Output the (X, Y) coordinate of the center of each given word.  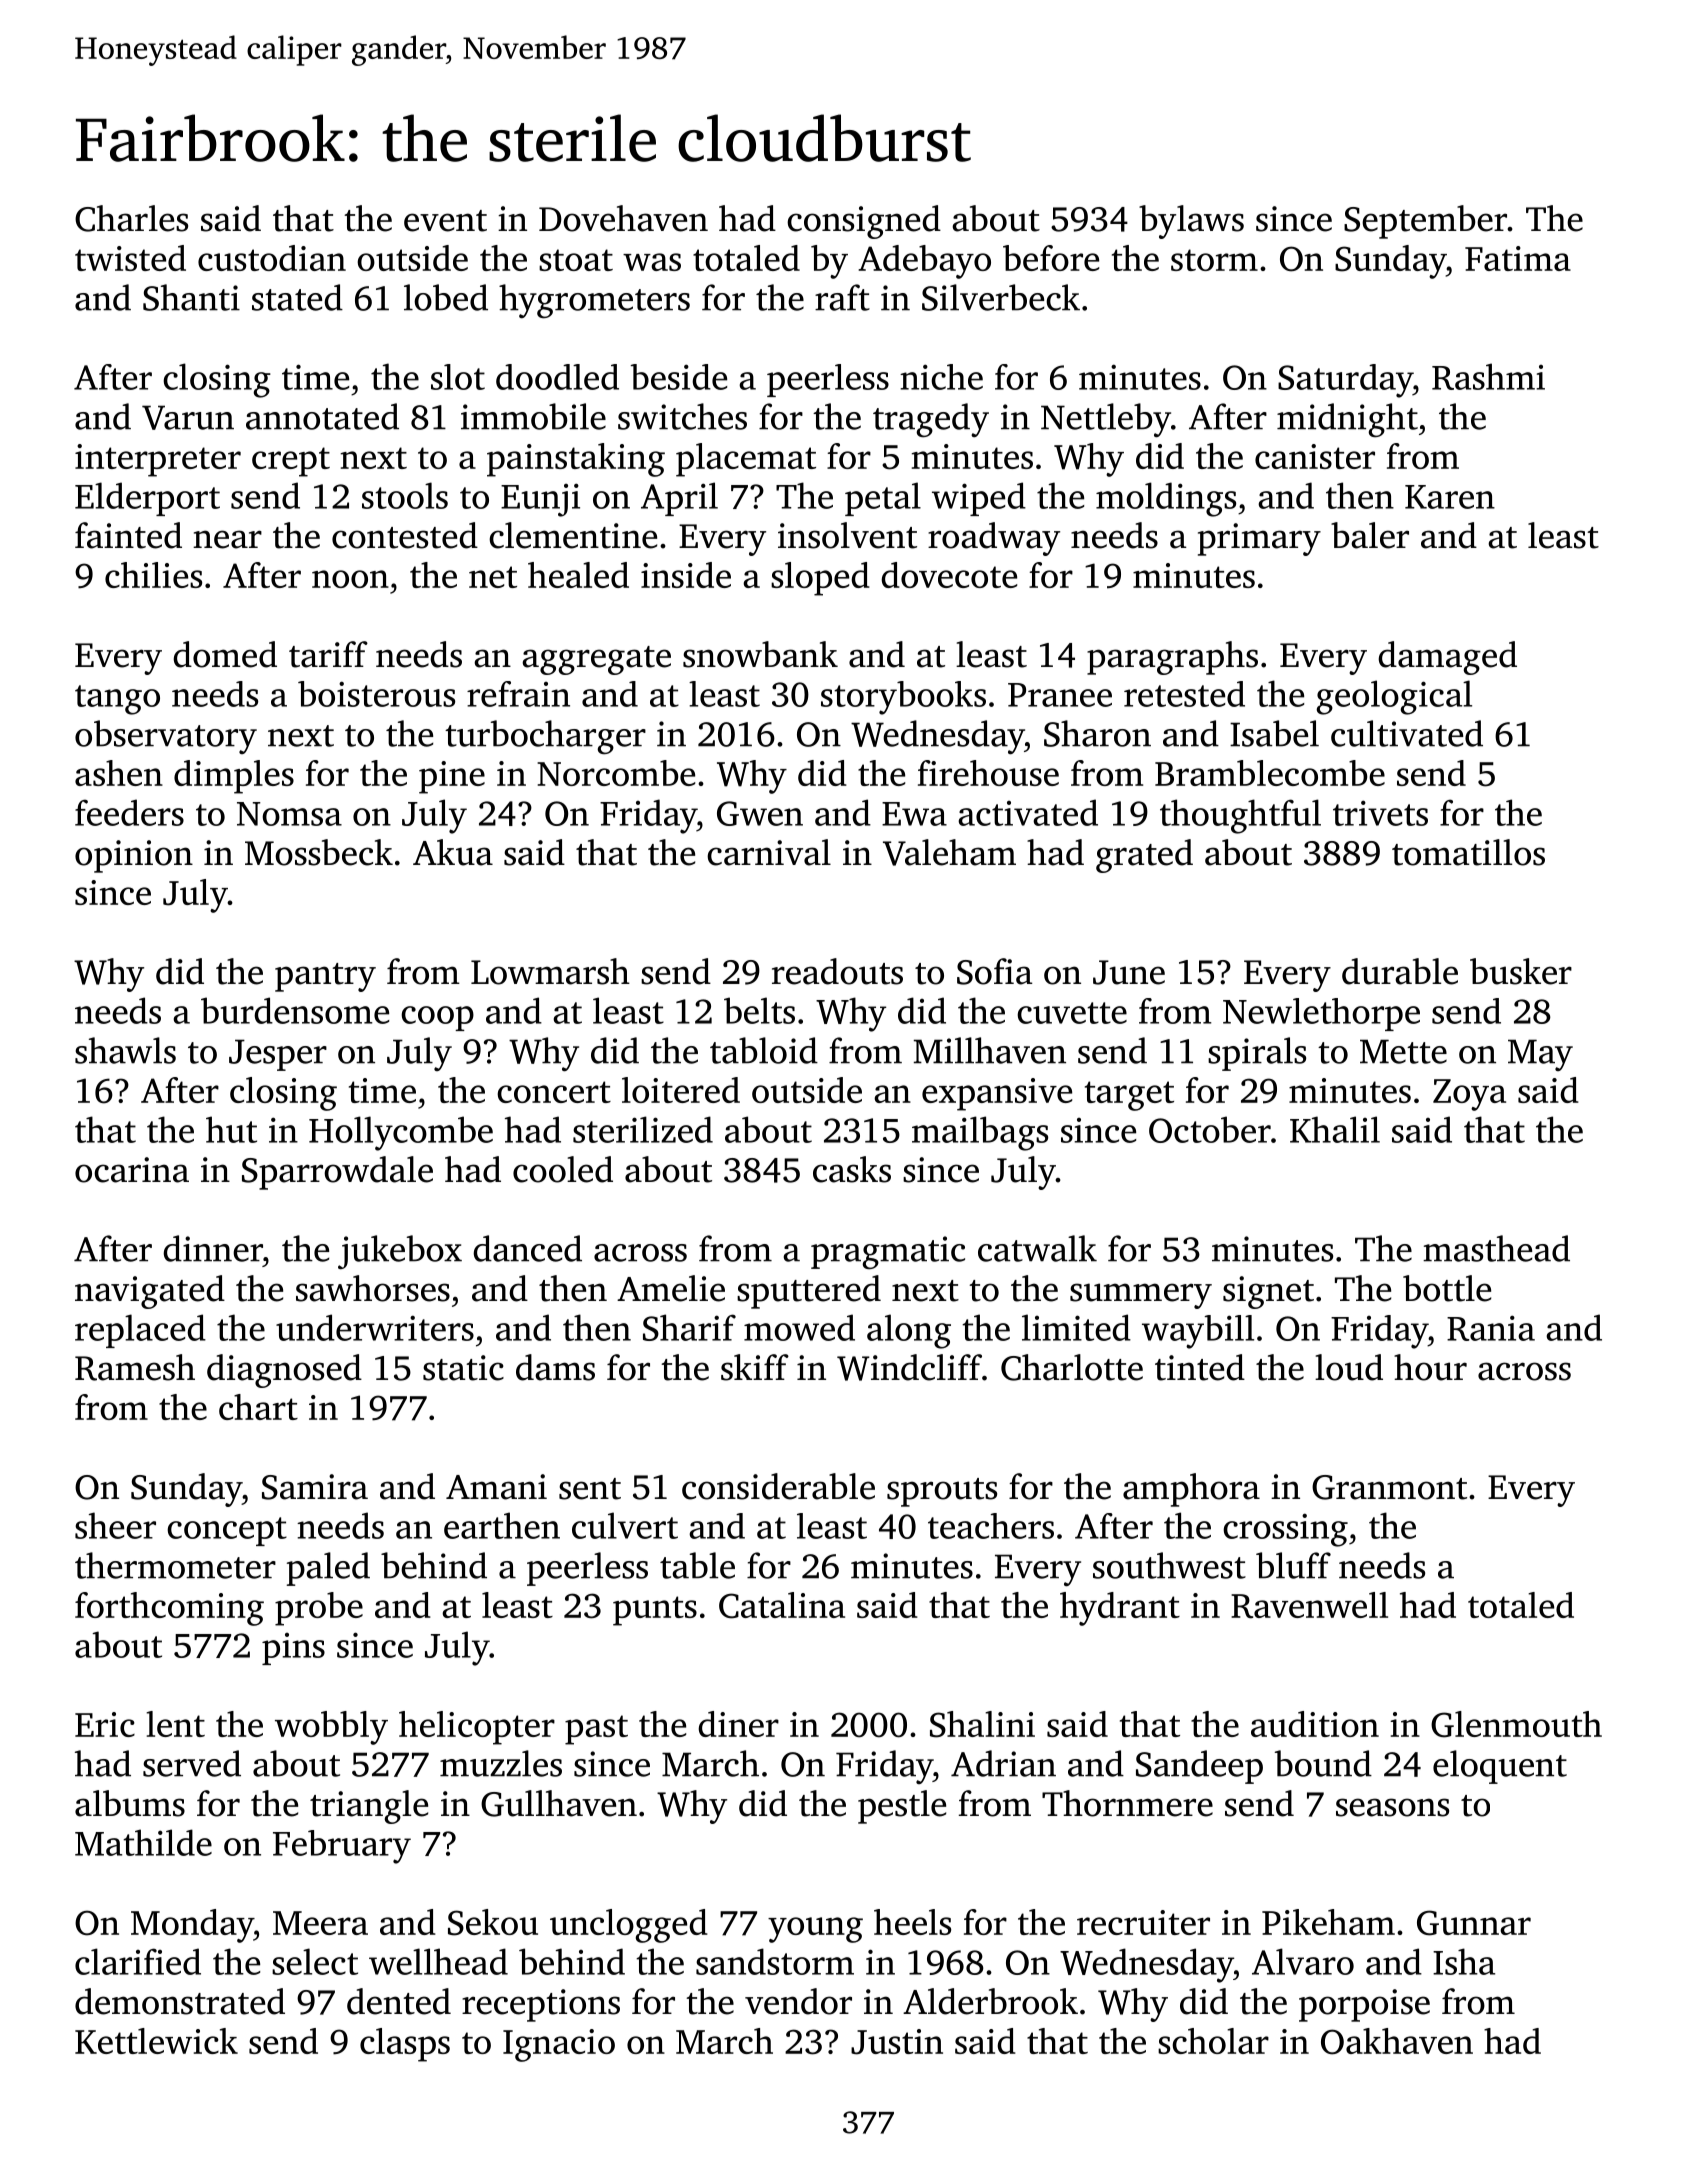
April (679, 499)
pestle (902, 1807)
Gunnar (1474, 1923)
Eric (105, 1724)
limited (1076, 1327)
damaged (1447, 658)
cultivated (1407, 733)
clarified (138, 1961)
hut (231, 1129)
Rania (1491, 1328)
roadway (994, 539)
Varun (188, 417)
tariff (328, 654)
